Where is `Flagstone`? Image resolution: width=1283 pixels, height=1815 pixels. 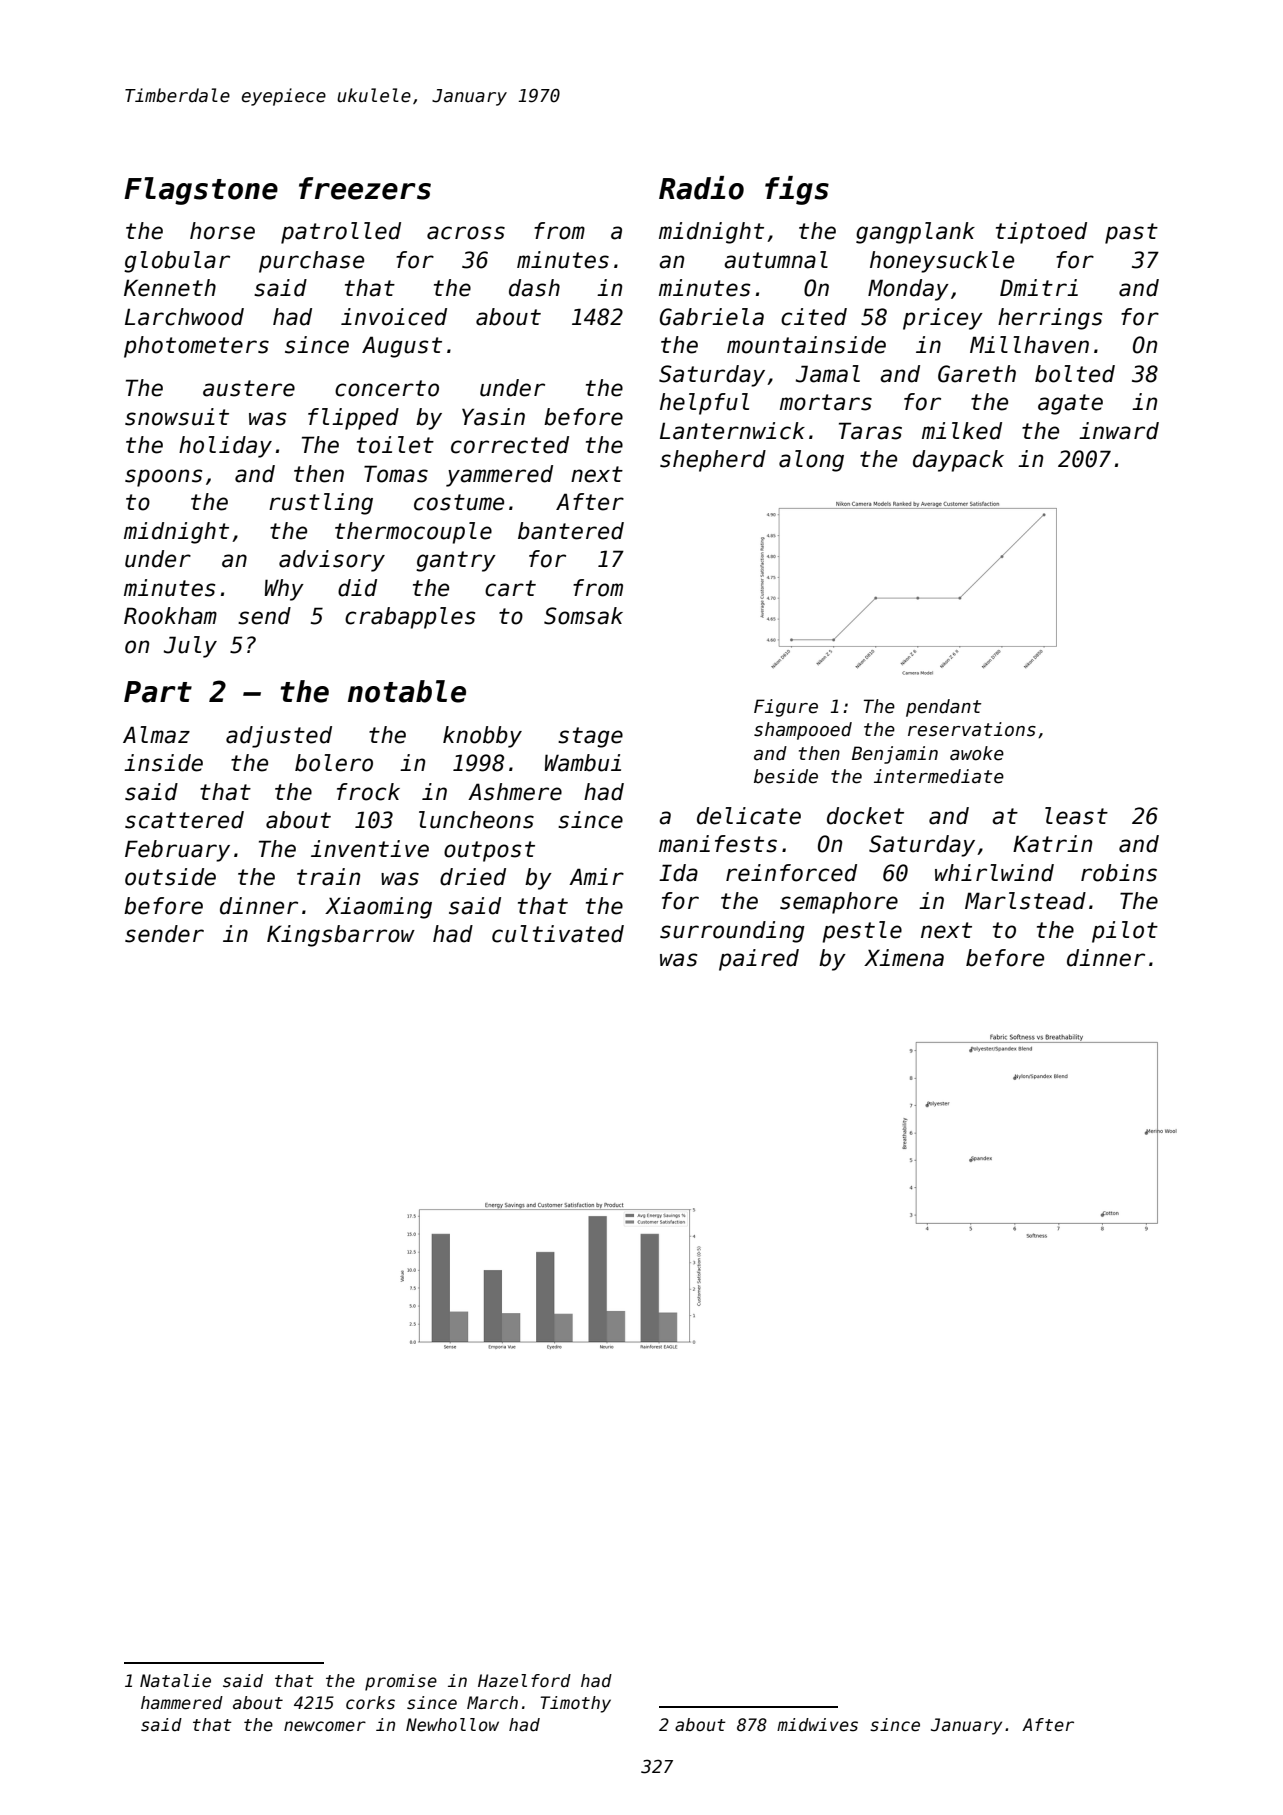 Flagstone is located at coordinates (201, 191).
